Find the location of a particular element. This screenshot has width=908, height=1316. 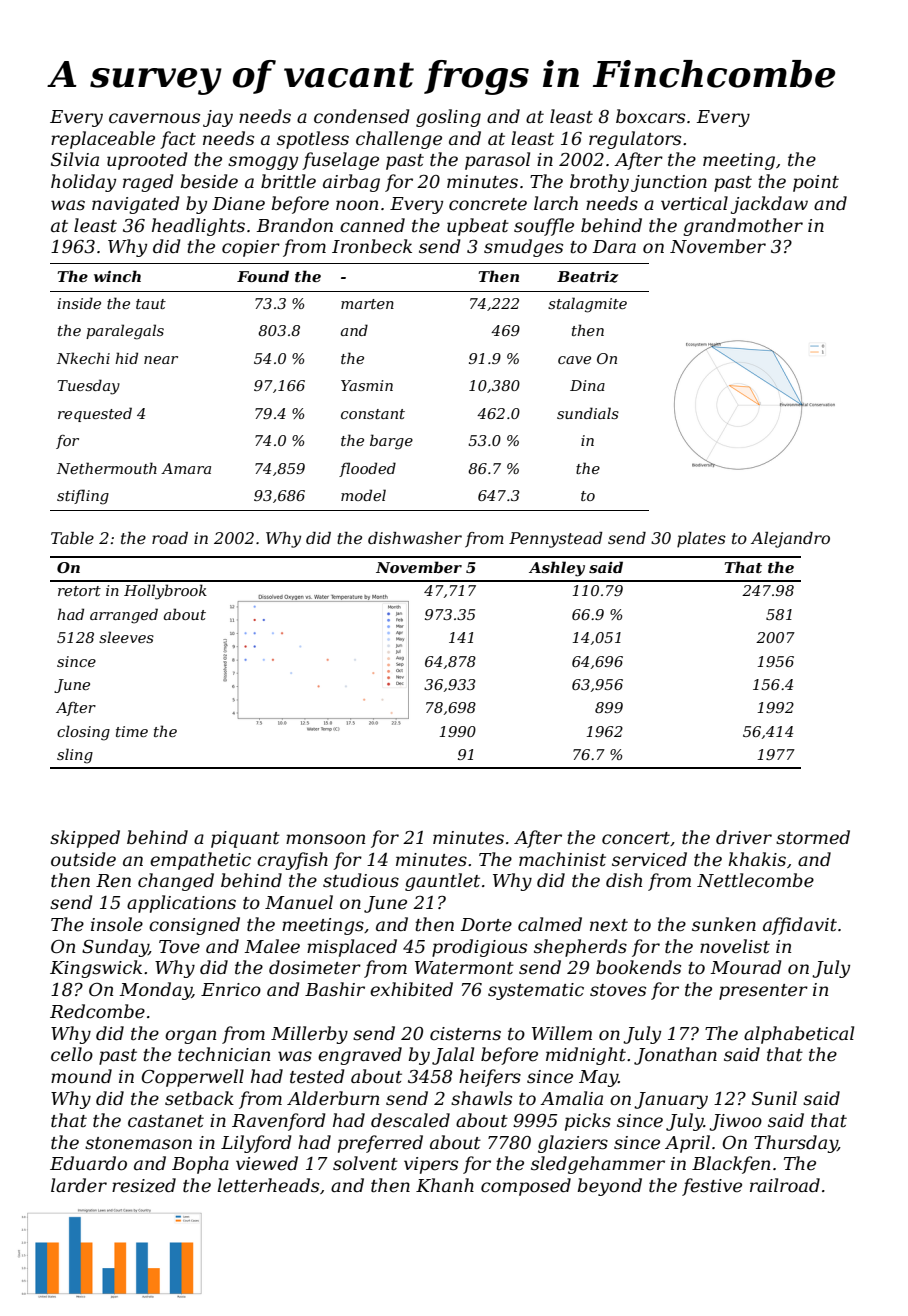

mound is located at coordinates (81, 1076).
